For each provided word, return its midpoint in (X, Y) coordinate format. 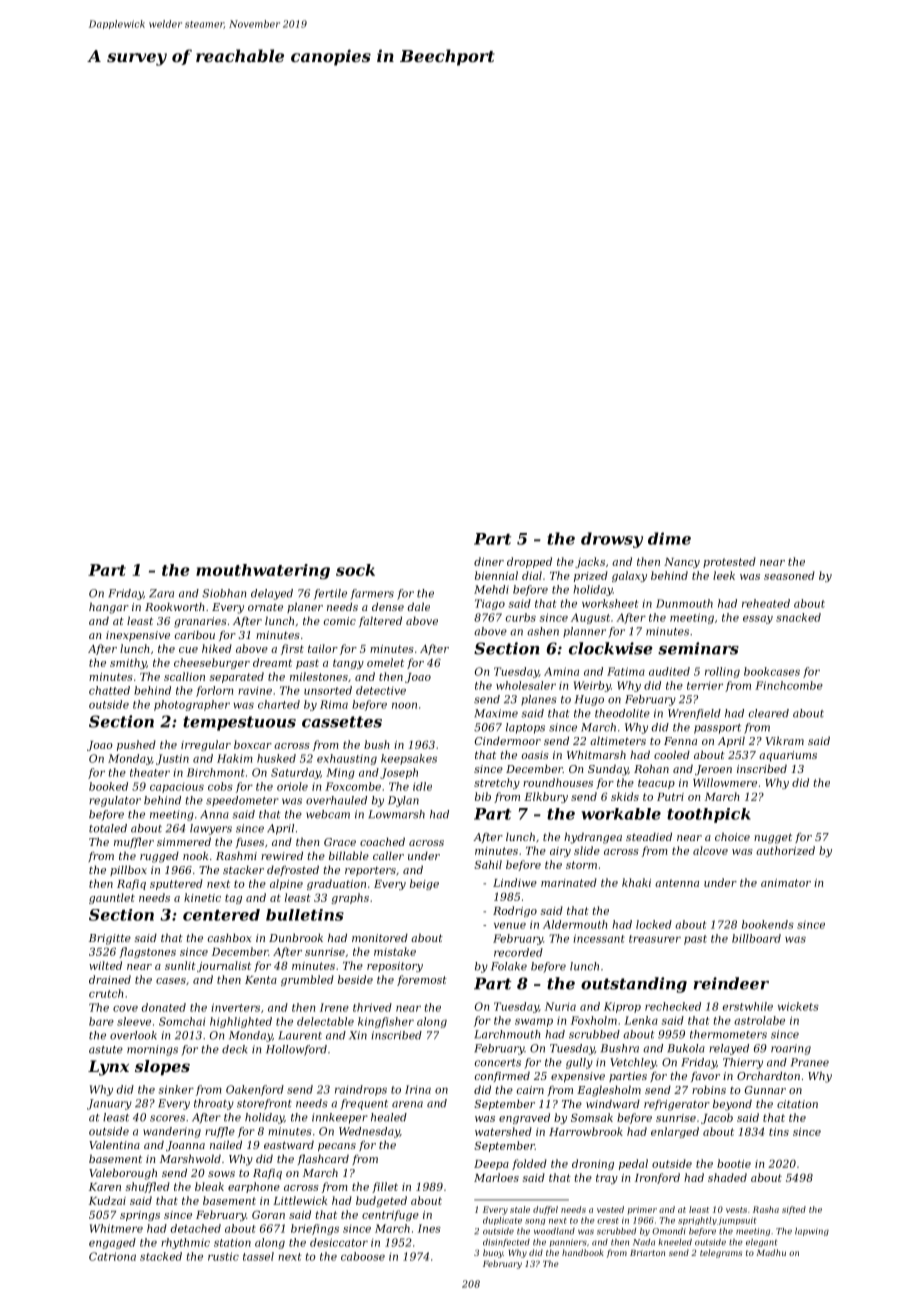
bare (101, 1021)
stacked (161, 1256)
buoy (493, 1253)
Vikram (785, 740)
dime (669, 538)
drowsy (612, 540)
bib (483, 796)
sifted (794, 1210)
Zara (161, 593)
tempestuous (239, 723)
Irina (418, 1089)
